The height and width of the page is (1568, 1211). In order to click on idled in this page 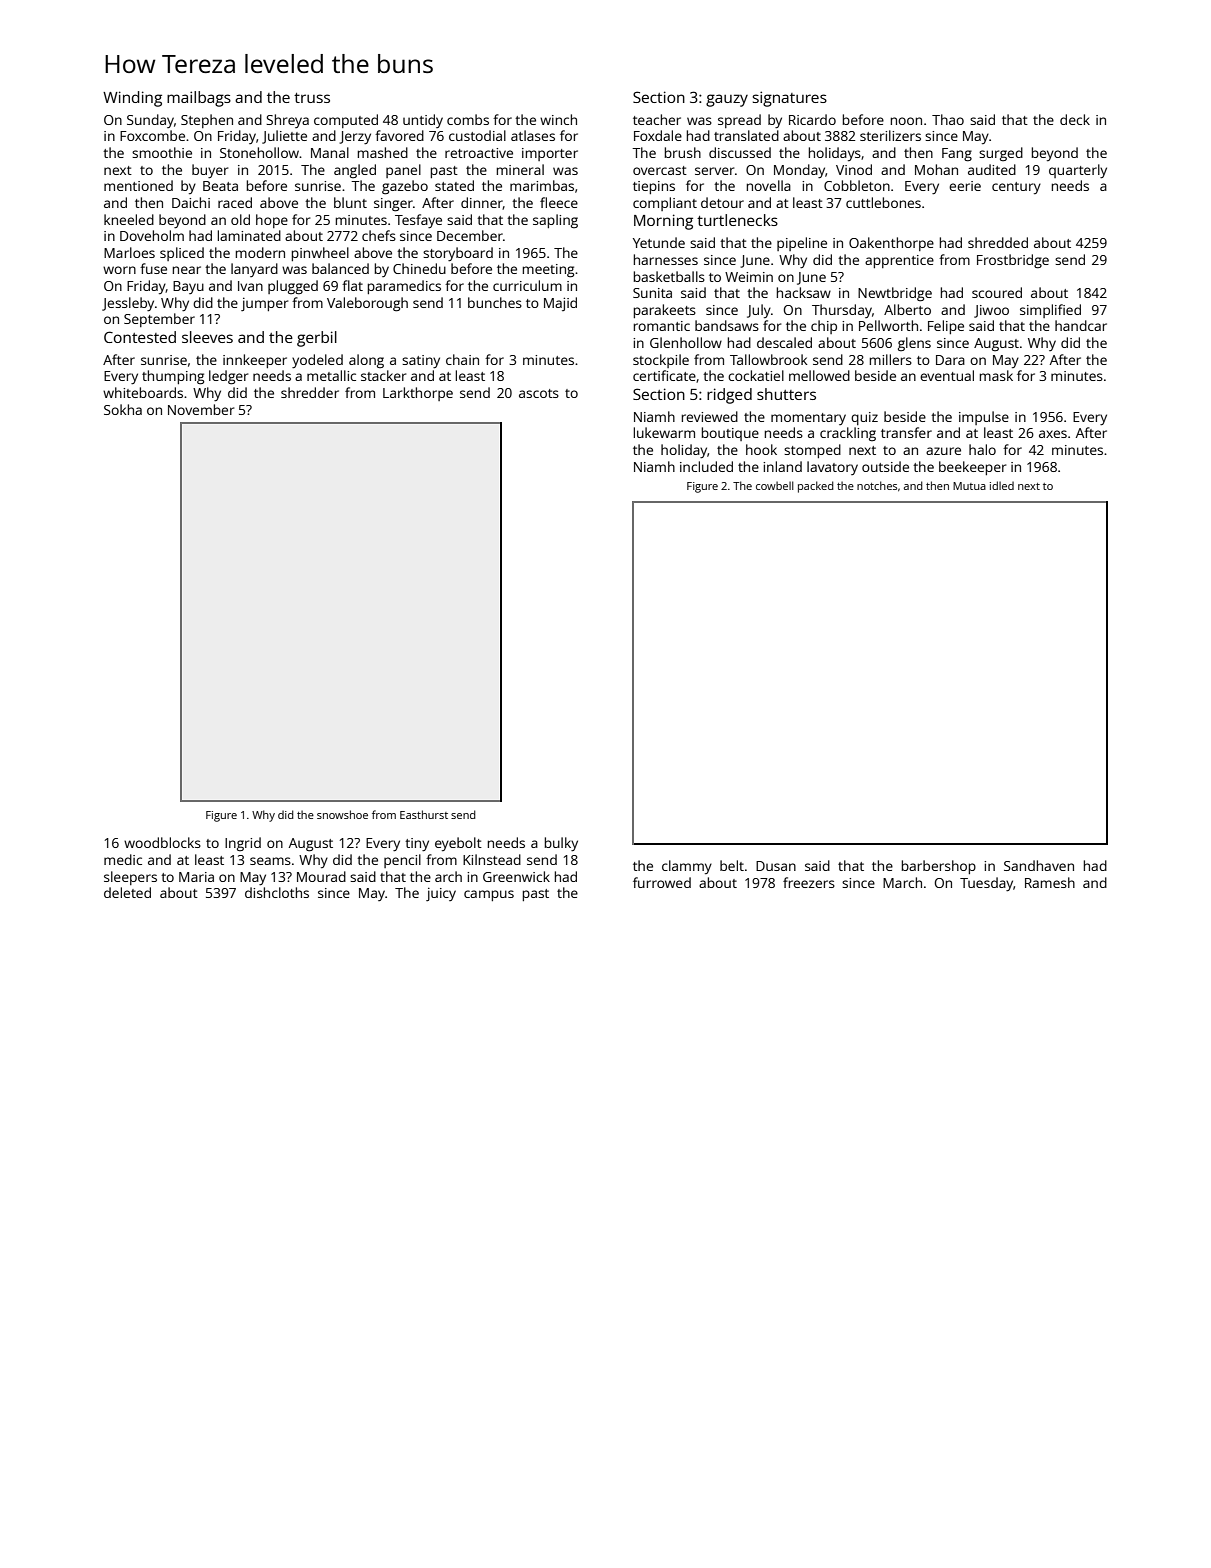, I will do `click(1002, 485)`.
